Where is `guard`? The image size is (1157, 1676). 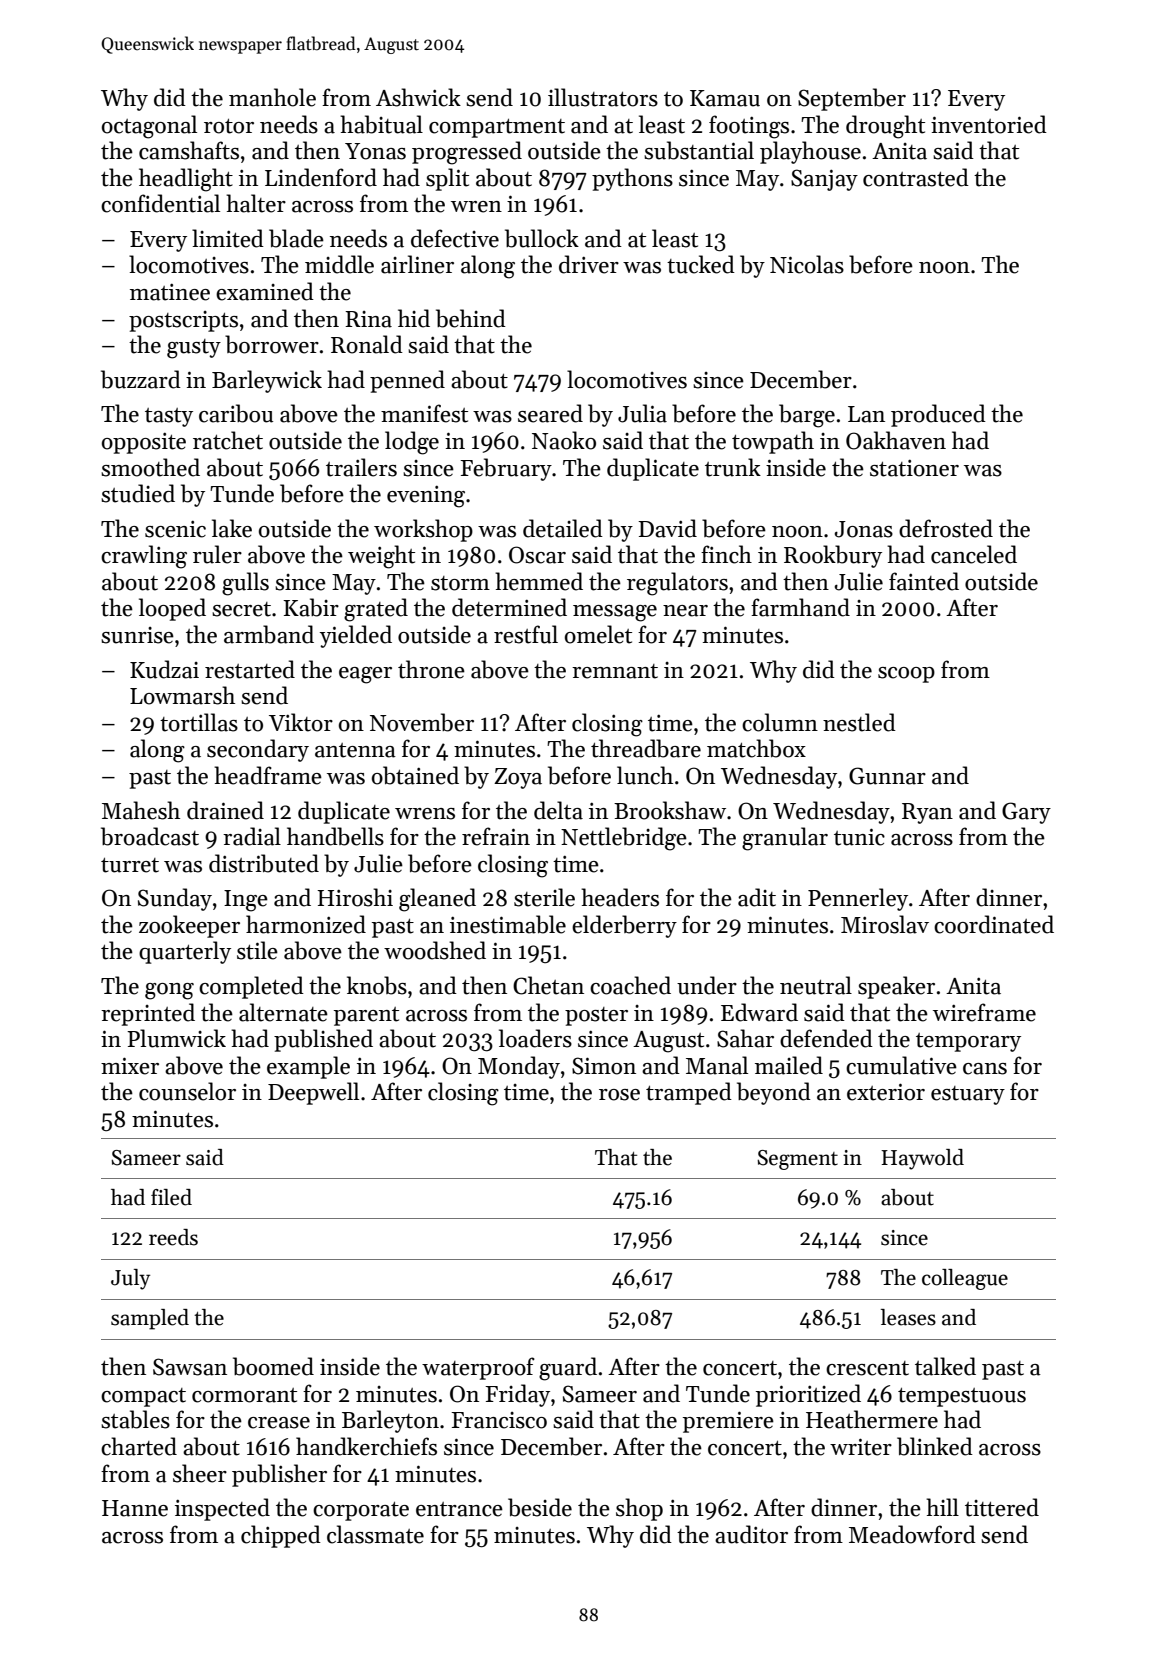 guard is located at coordinates (568, 1369).
